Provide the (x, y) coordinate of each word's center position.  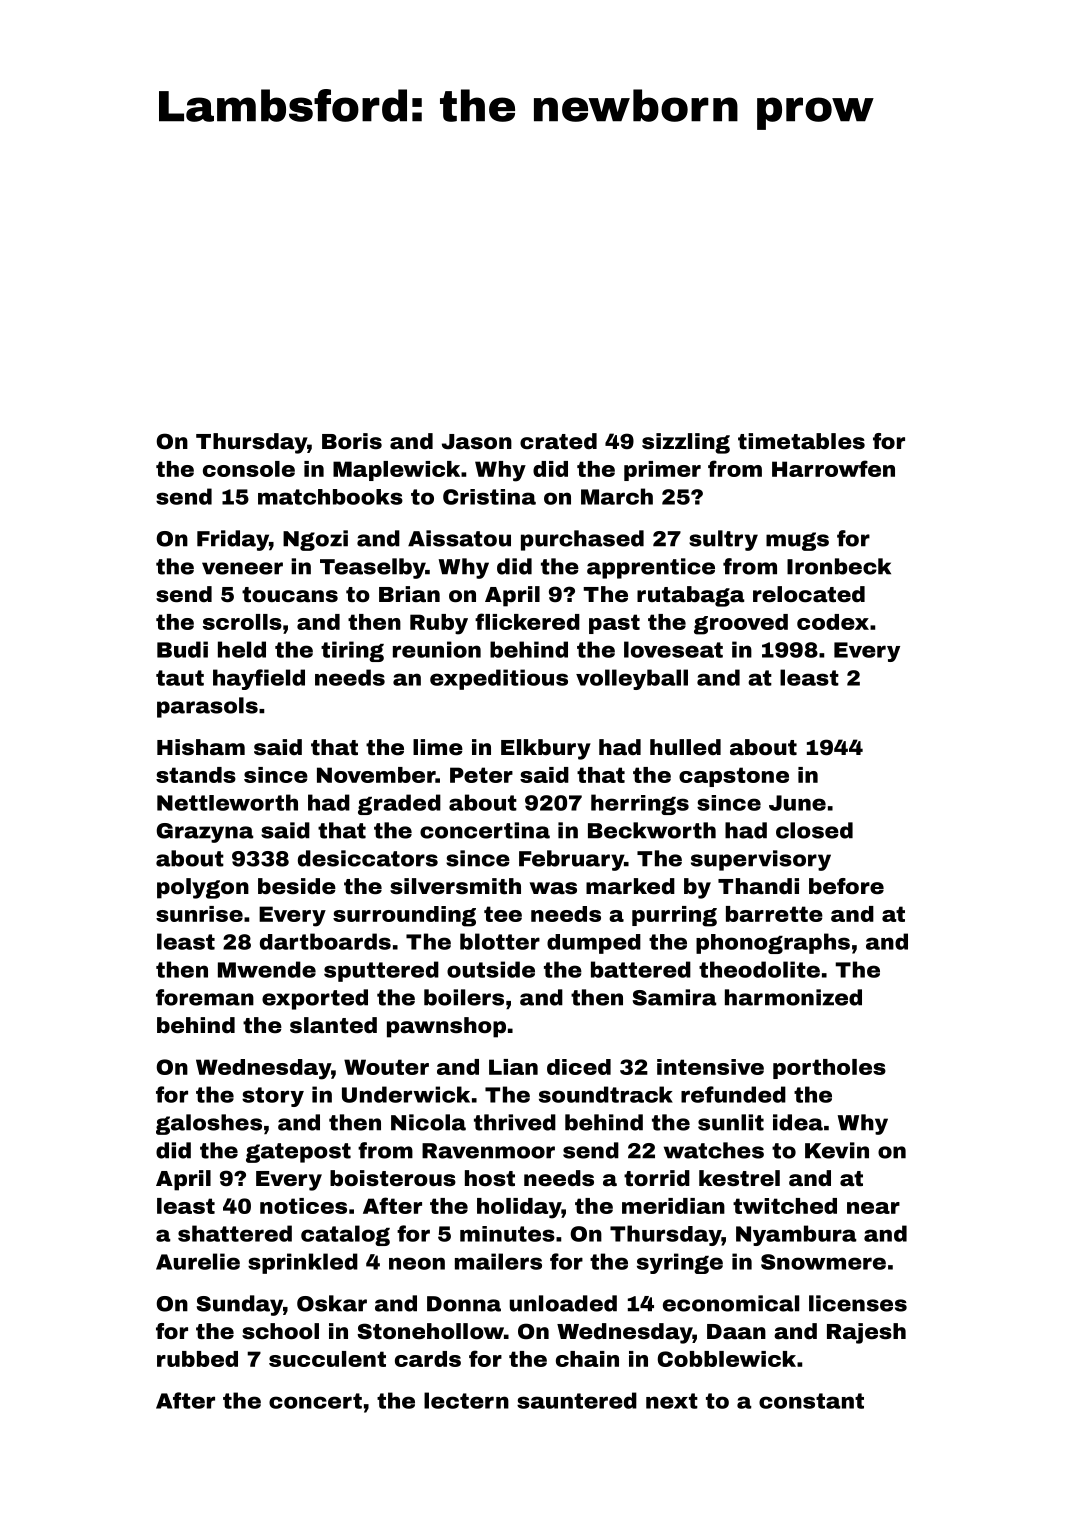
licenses (858, 1303)
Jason (477, 441)
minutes (507, 1234)
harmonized (793, 997)
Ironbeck (839, 566)
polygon (203, 888)
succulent (327, 1359)
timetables (801, 441)
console (249, 469)
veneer (242, 568)
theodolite (759, 969)
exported (315, 999)
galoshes (209, 1124)
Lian (513, 1067)
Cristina (489, 497)
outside (491, 969)
